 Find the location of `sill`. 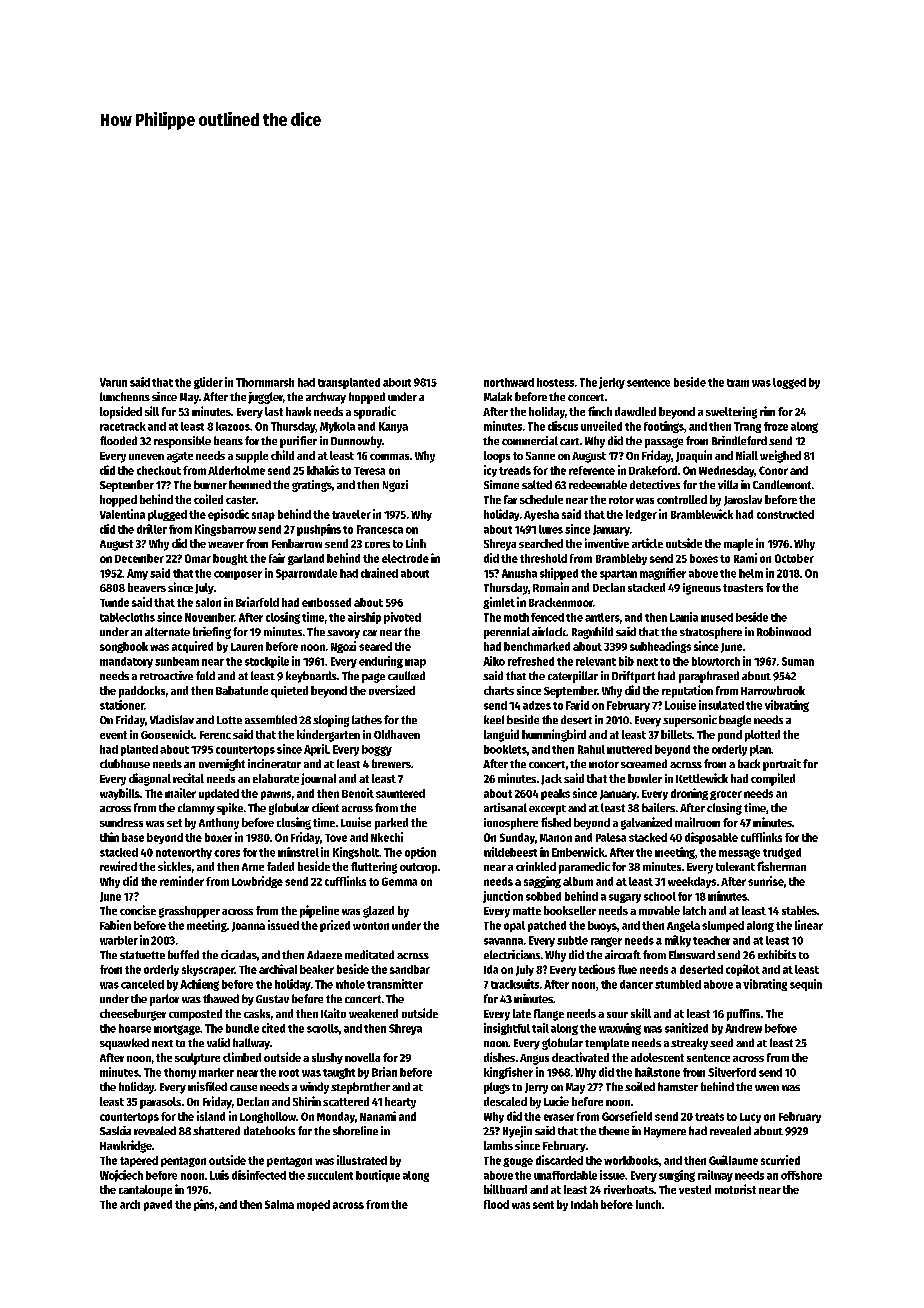

sill is located at coordinates (152, 411).
